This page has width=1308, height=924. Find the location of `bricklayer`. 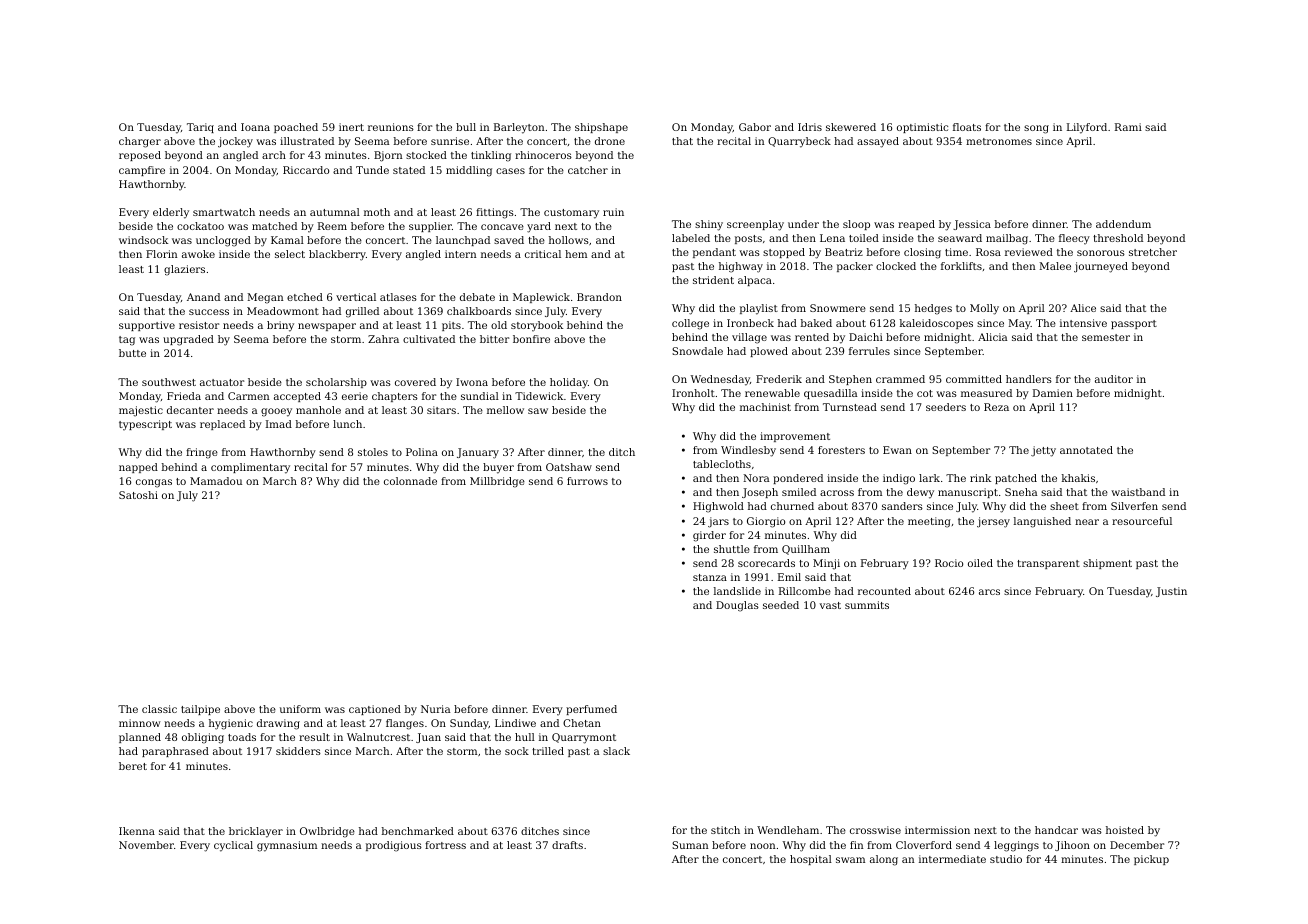

bricklayer is located at coordinates (256, 832).
